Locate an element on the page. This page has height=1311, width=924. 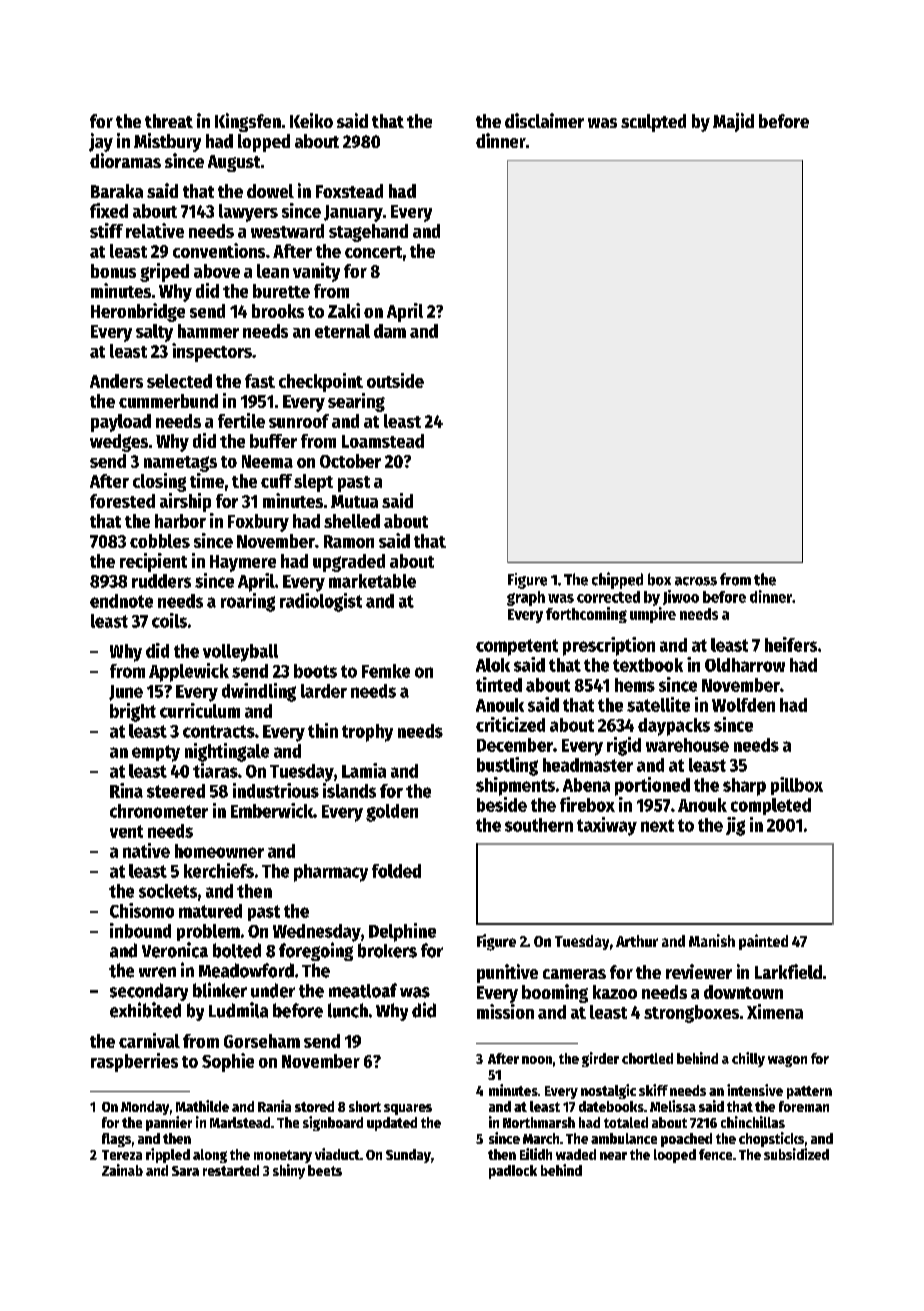
Sunday is located at coordinates (408, 1156).
